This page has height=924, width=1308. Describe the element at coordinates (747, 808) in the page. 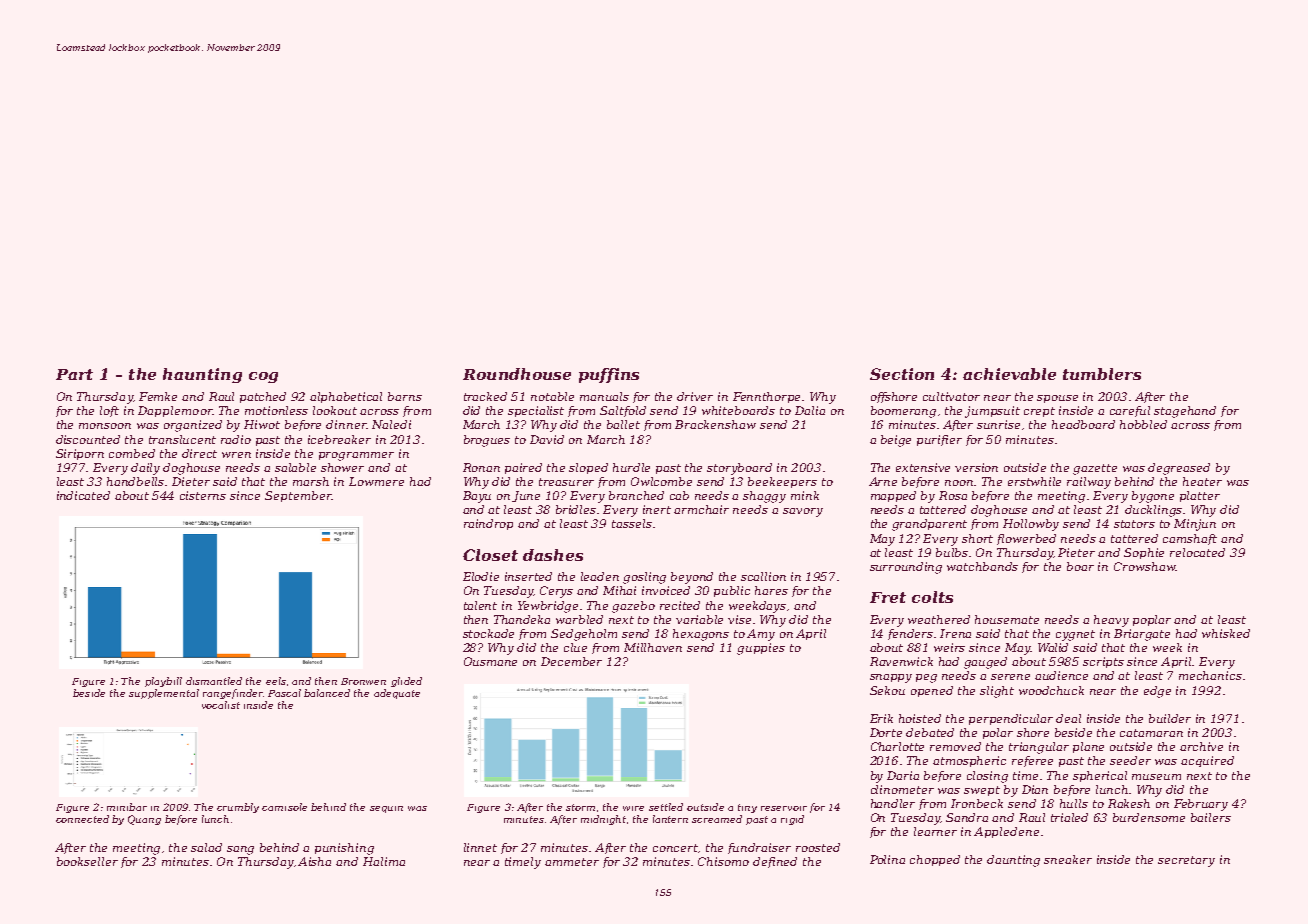

I see `tiny` at that location.
